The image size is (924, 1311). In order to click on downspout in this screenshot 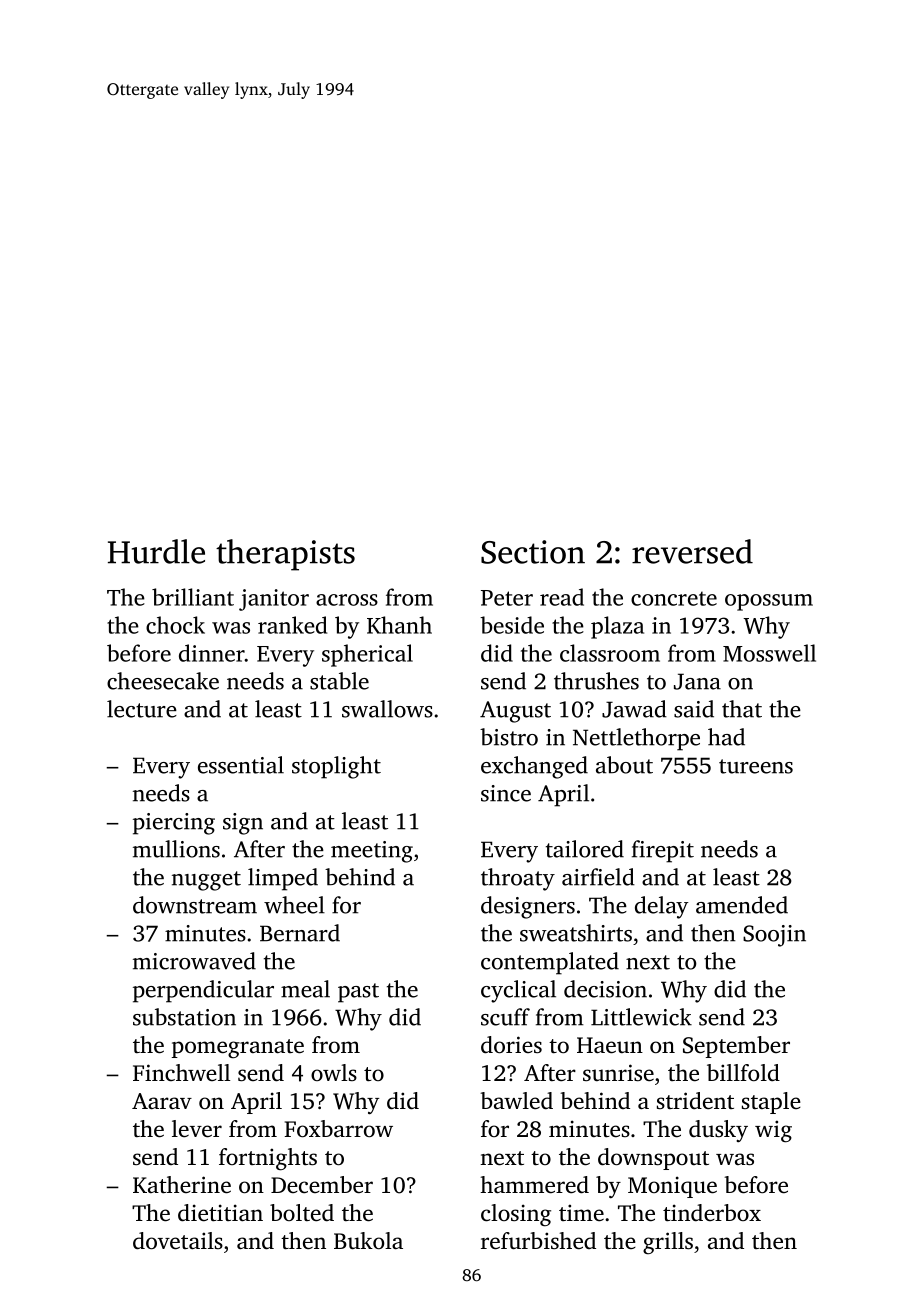, I will do `click(653, 1159)`.
